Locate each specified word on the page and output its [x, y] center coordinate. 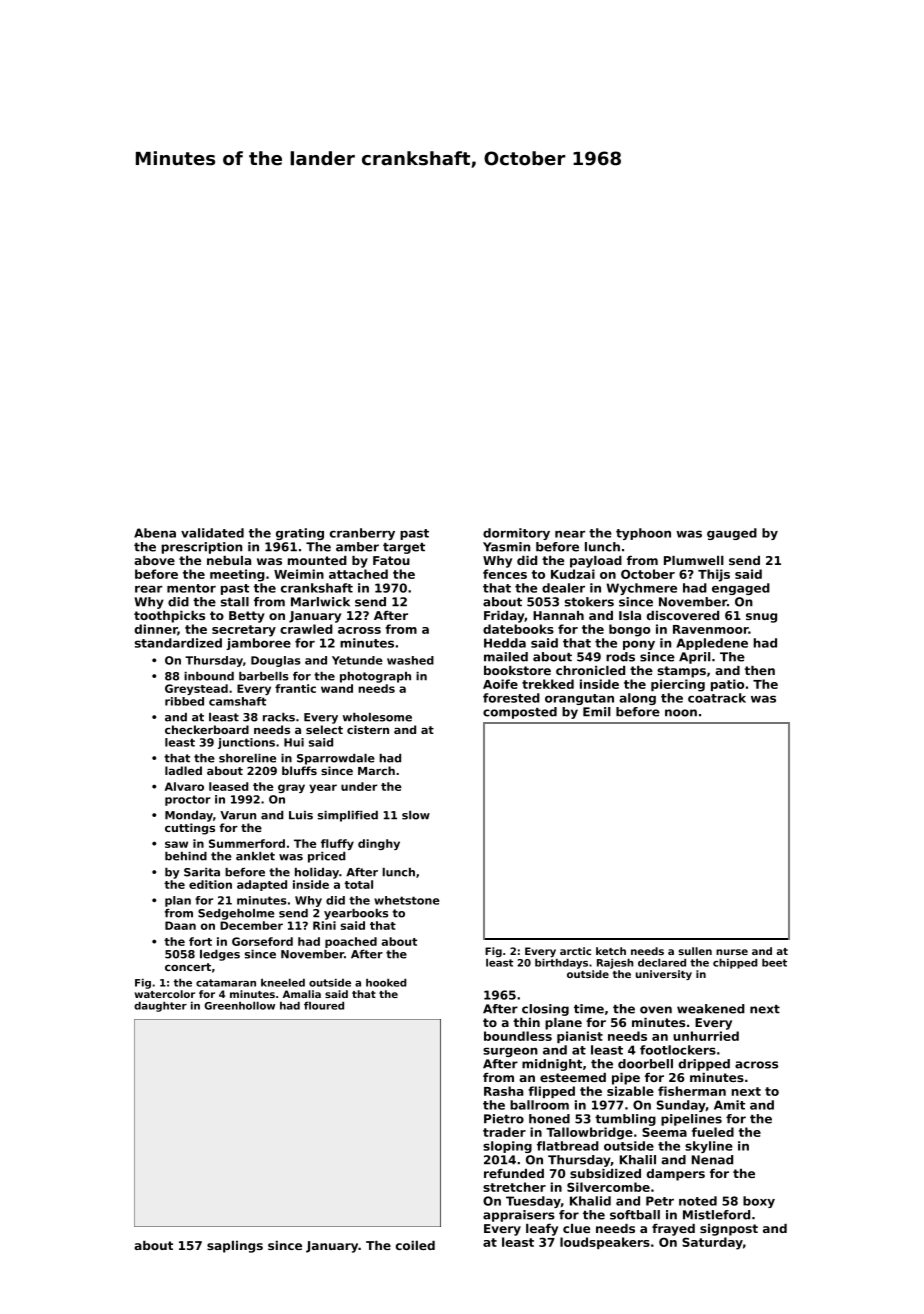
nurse [732, 952]
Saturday [712, 1243]
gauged [732, 534]
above [154, 560]
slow [416, 815]
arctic [575, 951]
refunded [514, 1173]
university [664, 975]
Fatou [391, 560]
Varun [238, 815]
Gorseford [262, 941]
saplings [235, 1247]
